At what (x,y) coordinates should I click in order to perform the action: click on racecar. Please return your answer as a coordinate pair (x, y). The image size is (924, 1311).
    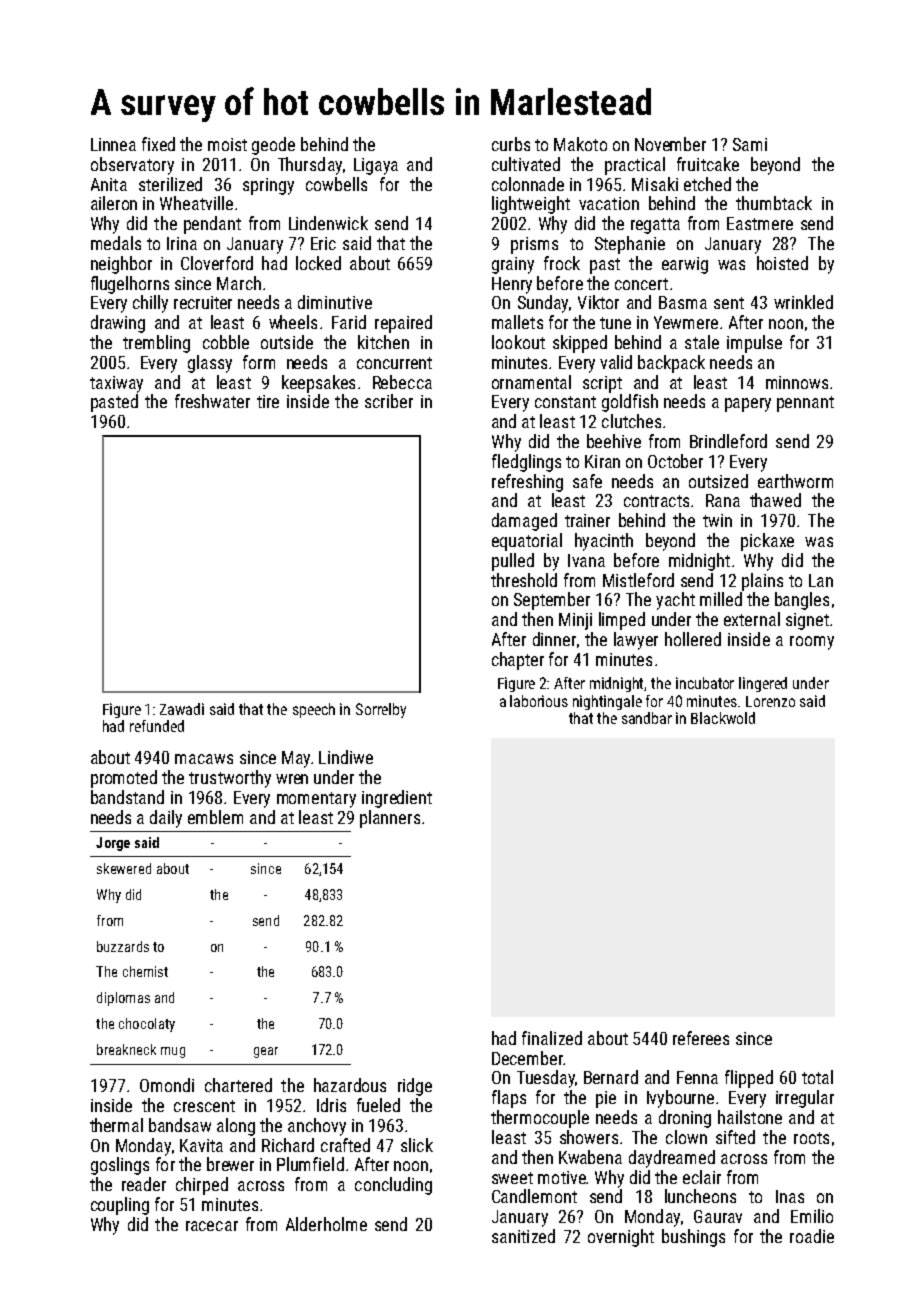
    Looking at the image, I should click on (212, 1226).
